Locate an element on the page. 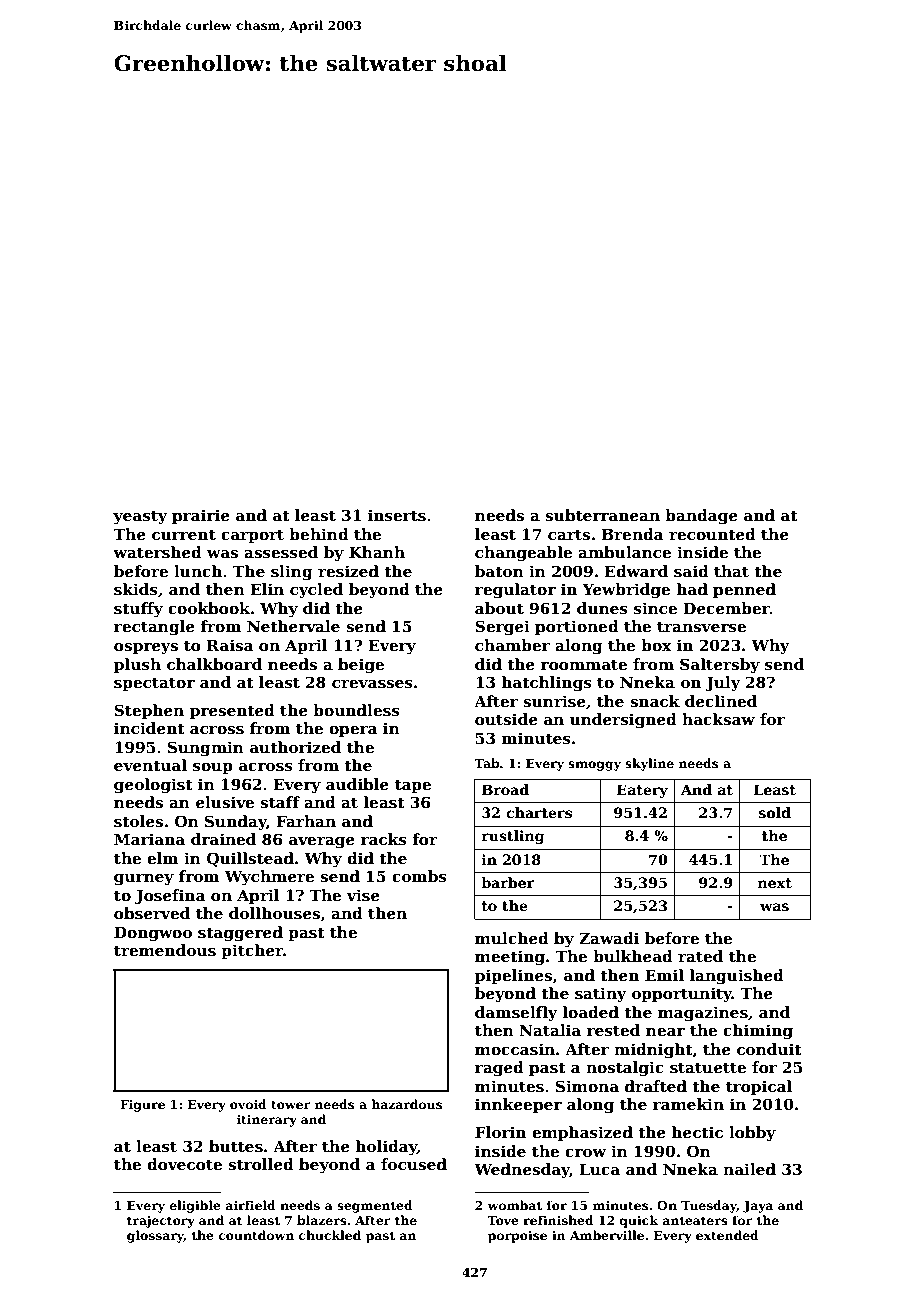  subterranean is located at coordinates (602, 515).
